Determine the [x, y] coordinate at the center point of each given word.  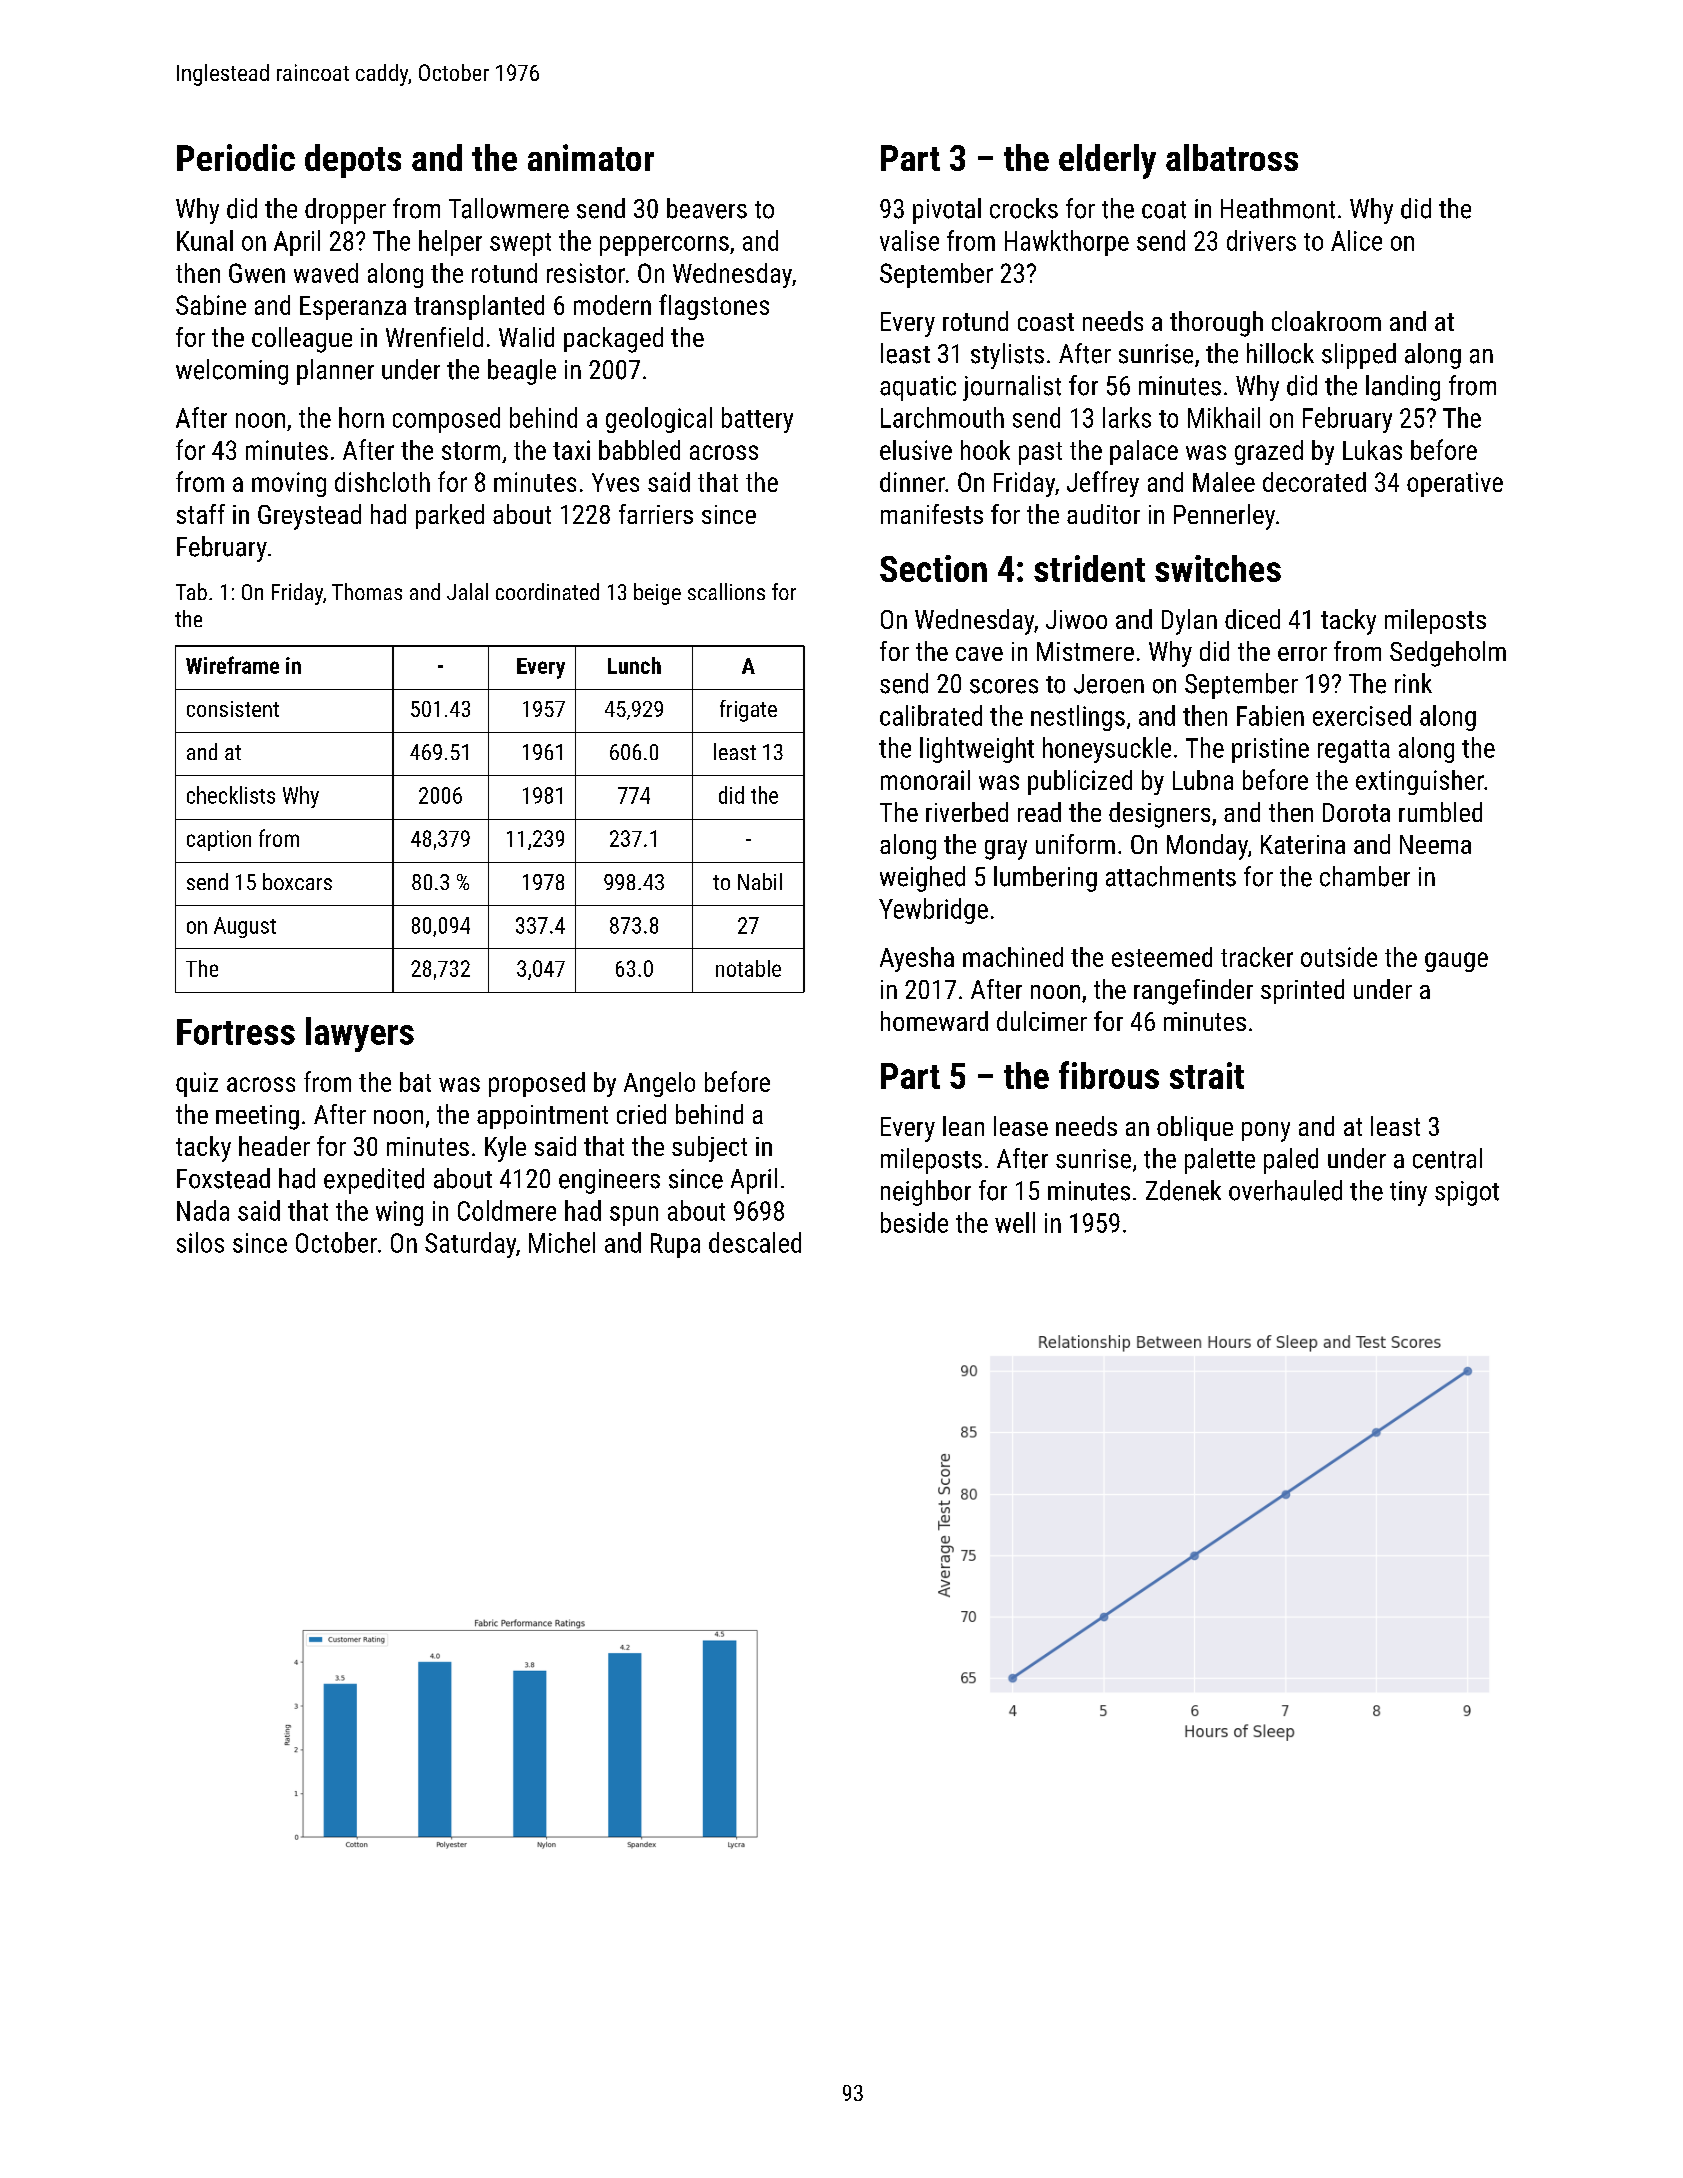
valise [909, 240]
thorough [1216, 324]
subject [709, 1149]
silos [200, 1242]
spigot [1467, 1193]
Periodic [236, 157]
